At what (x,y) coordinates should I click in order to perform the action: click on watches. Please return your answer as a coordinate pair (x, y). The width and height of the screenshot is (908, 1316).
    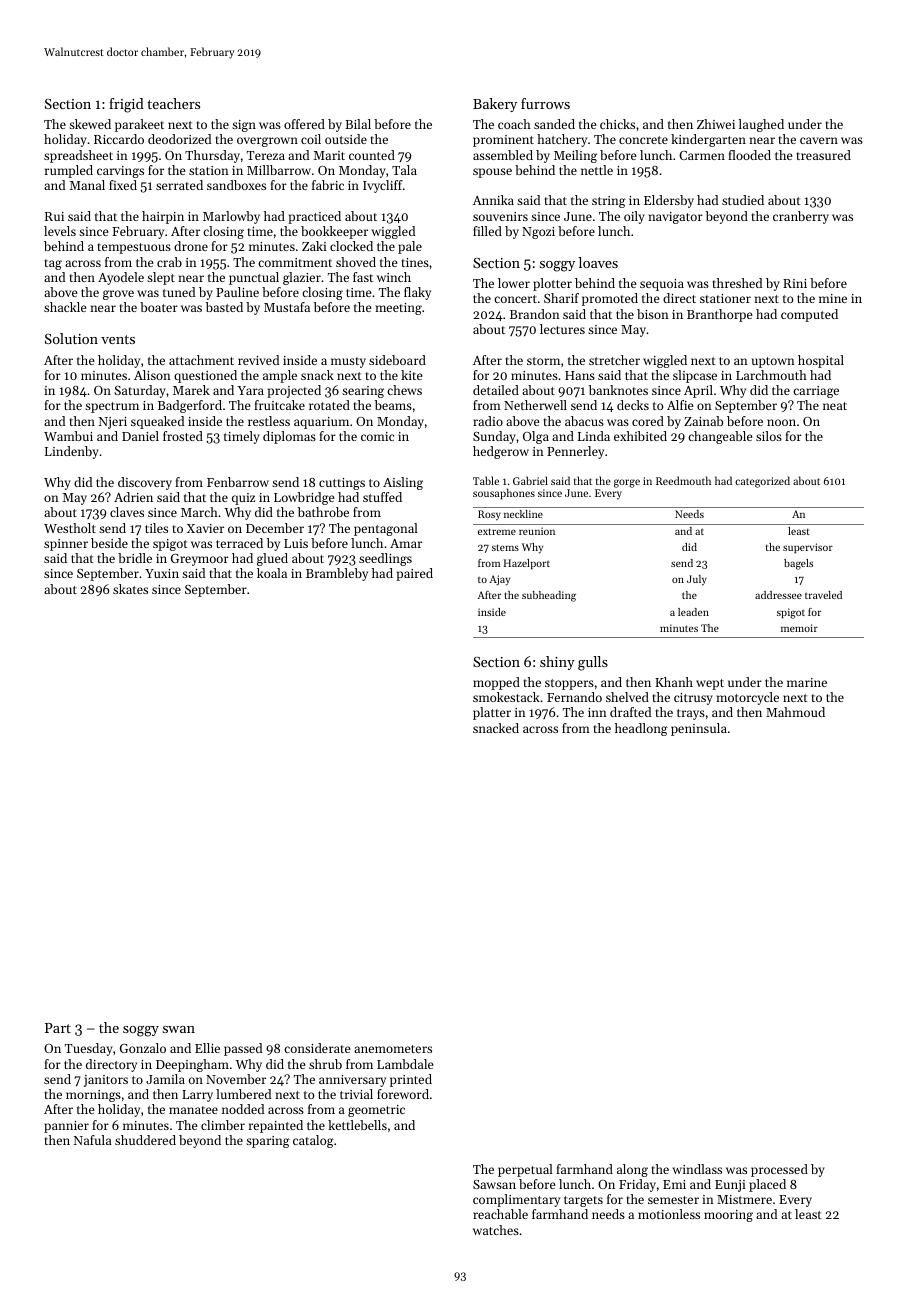
    Looking at the image, I should click on (496, 1230).
